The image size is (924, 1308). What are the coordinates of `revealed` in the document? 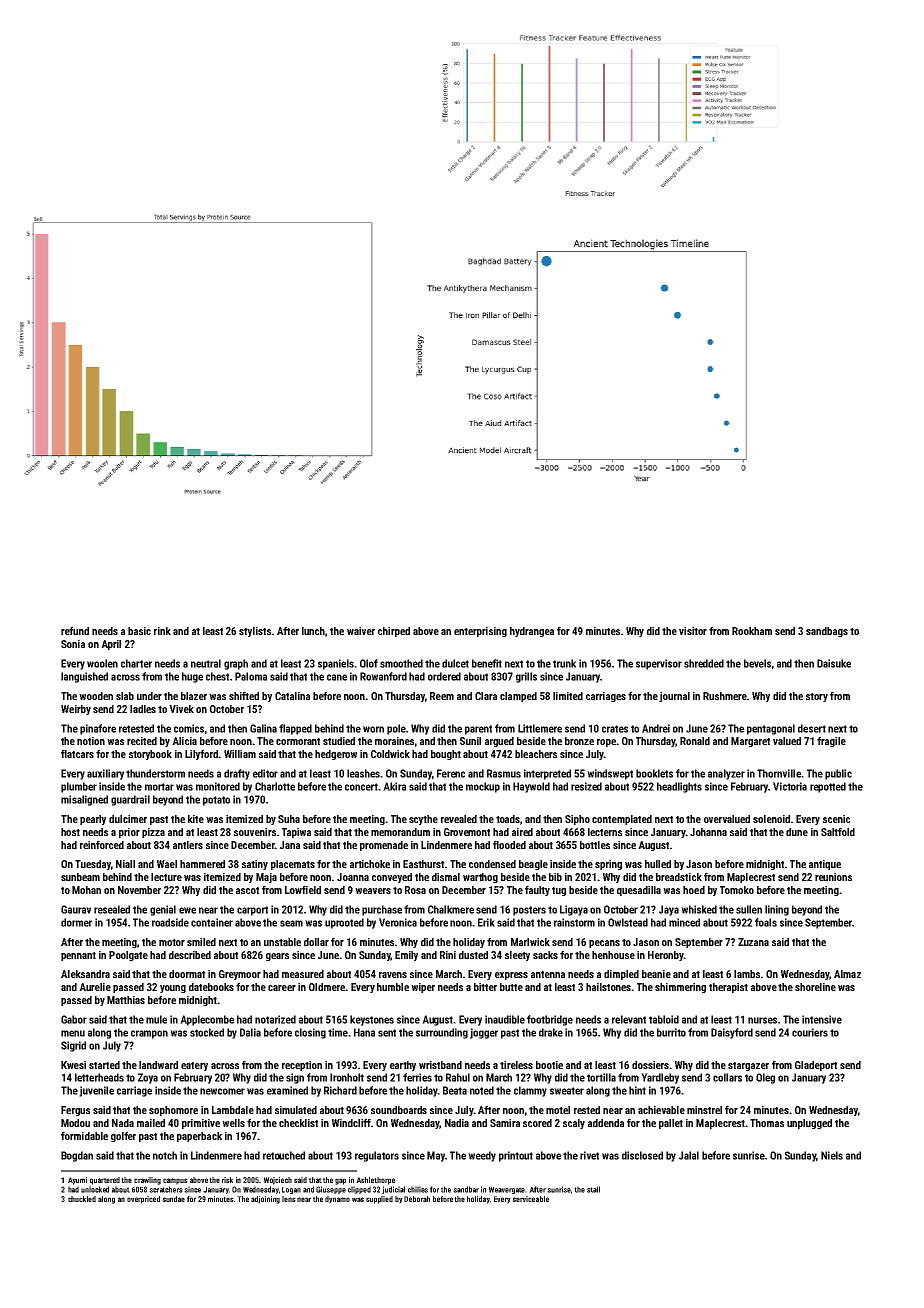 It's located at (459, 819).
